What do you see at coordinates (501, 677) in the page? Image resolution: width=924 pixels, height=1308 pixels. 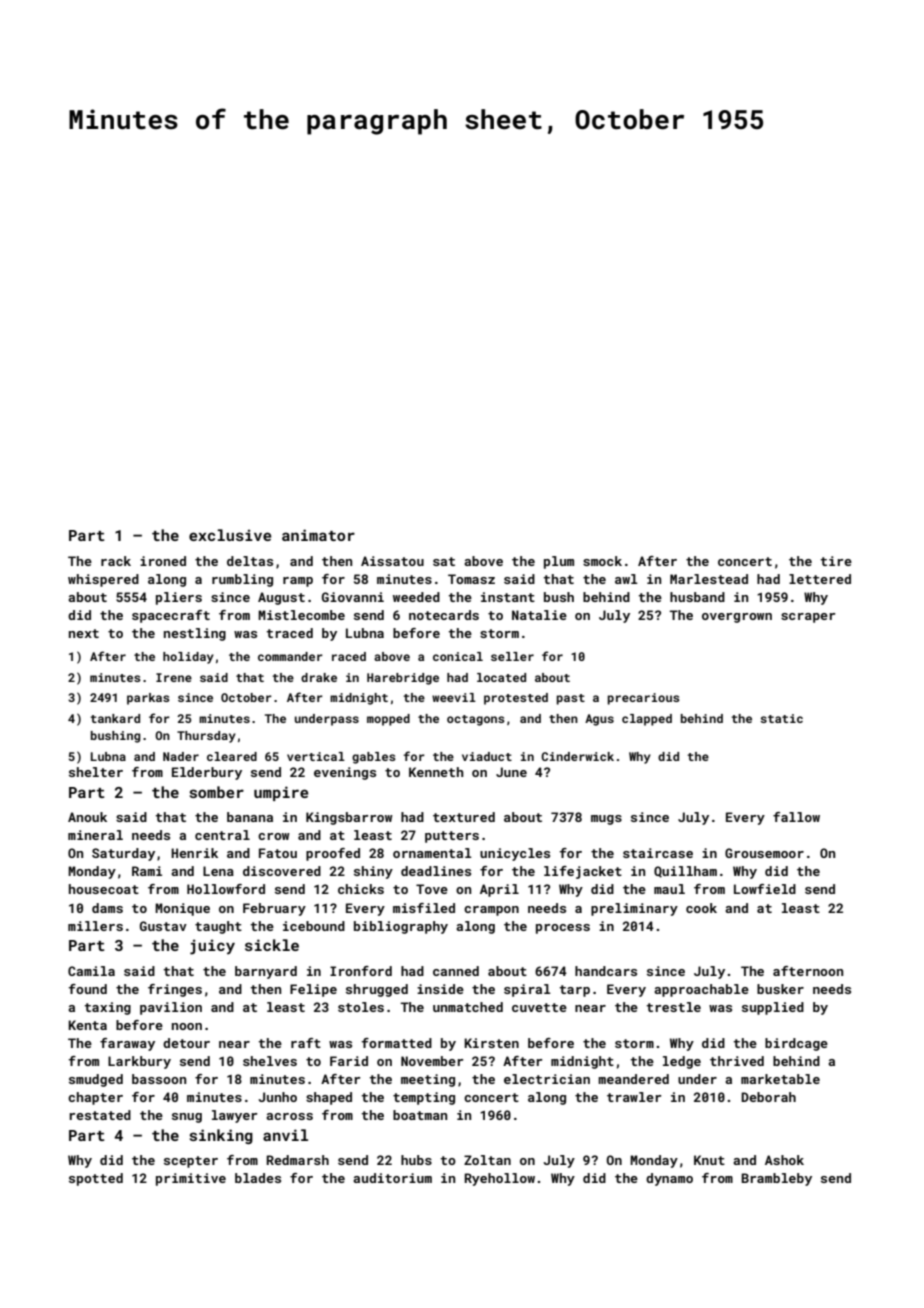 I see `located` at bounding box center [501, 677].
